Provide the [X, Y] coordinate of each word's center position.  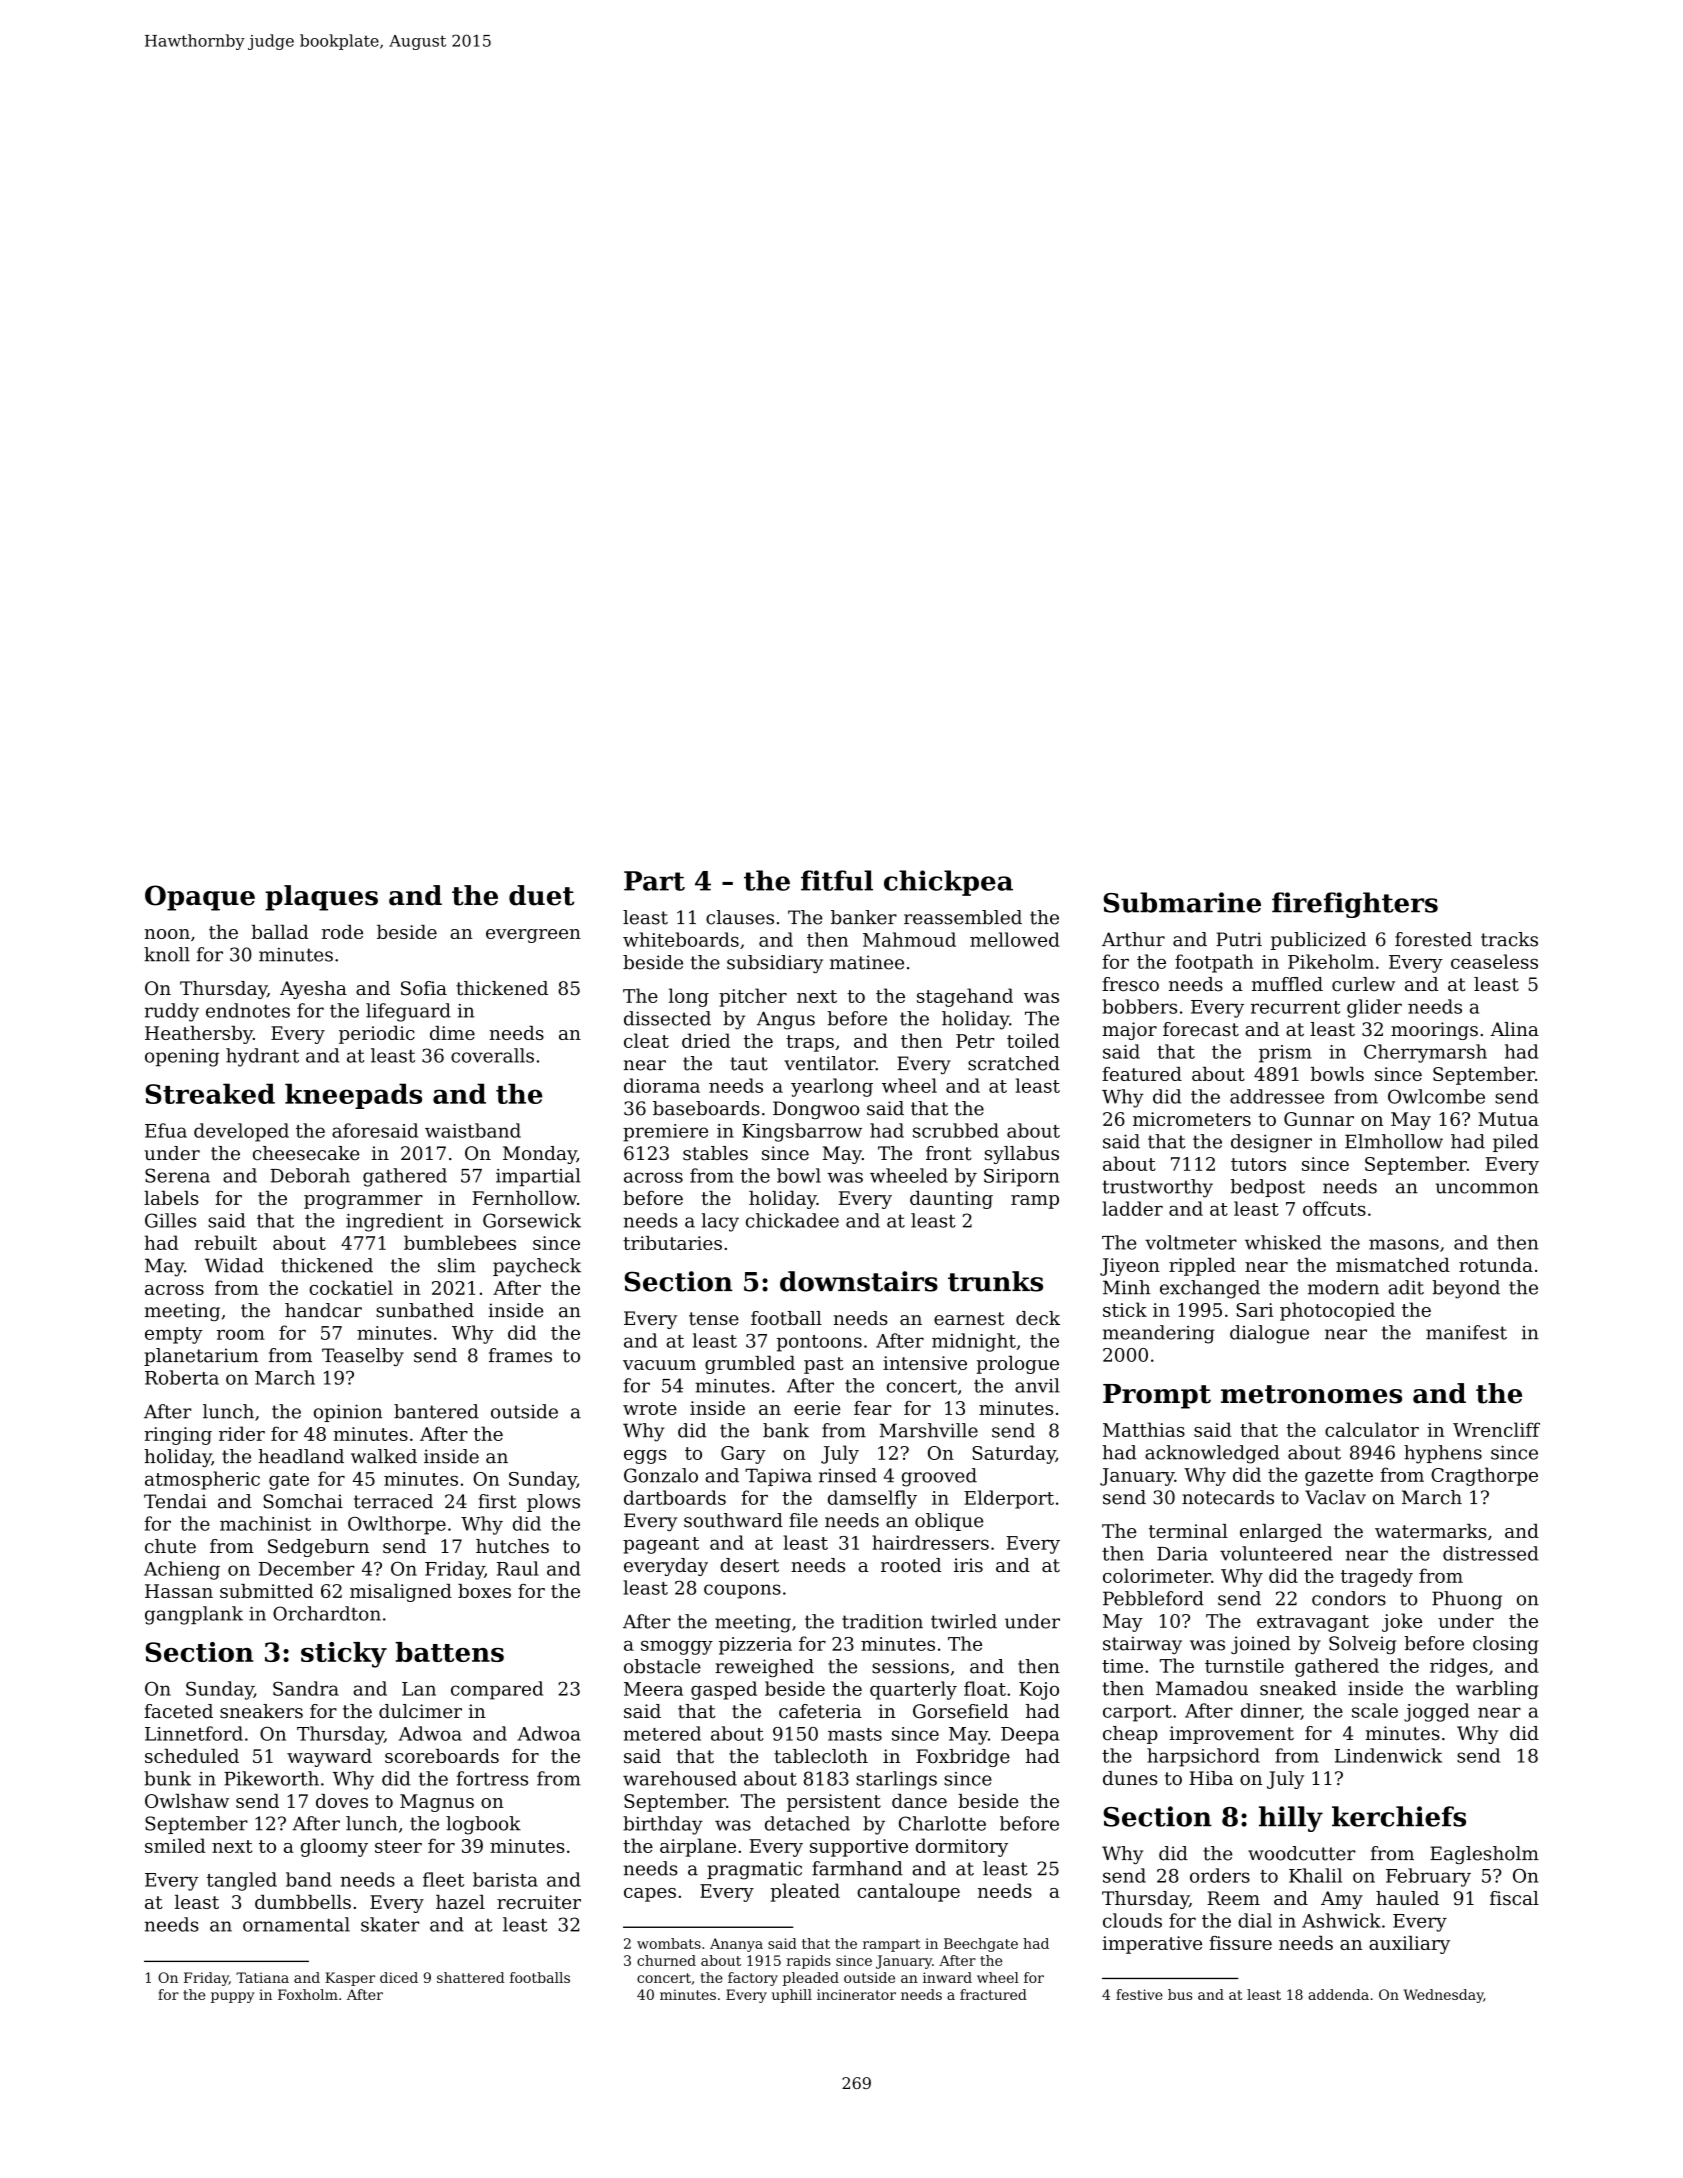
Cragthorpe [1484, 1476]
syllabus [1022, 1155]
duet [541, 895]
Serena [177, 1175]
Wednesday [1443, 1996]
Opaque [200, 898]
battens [449, 1652]
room [241, 1334]
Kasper [350, 1979]
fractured [993, 1994]
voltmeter [1191, 1242]
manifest [1466, 1332]
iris [968, 1565]
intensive [925, 1363]
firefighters [1355, 905]
